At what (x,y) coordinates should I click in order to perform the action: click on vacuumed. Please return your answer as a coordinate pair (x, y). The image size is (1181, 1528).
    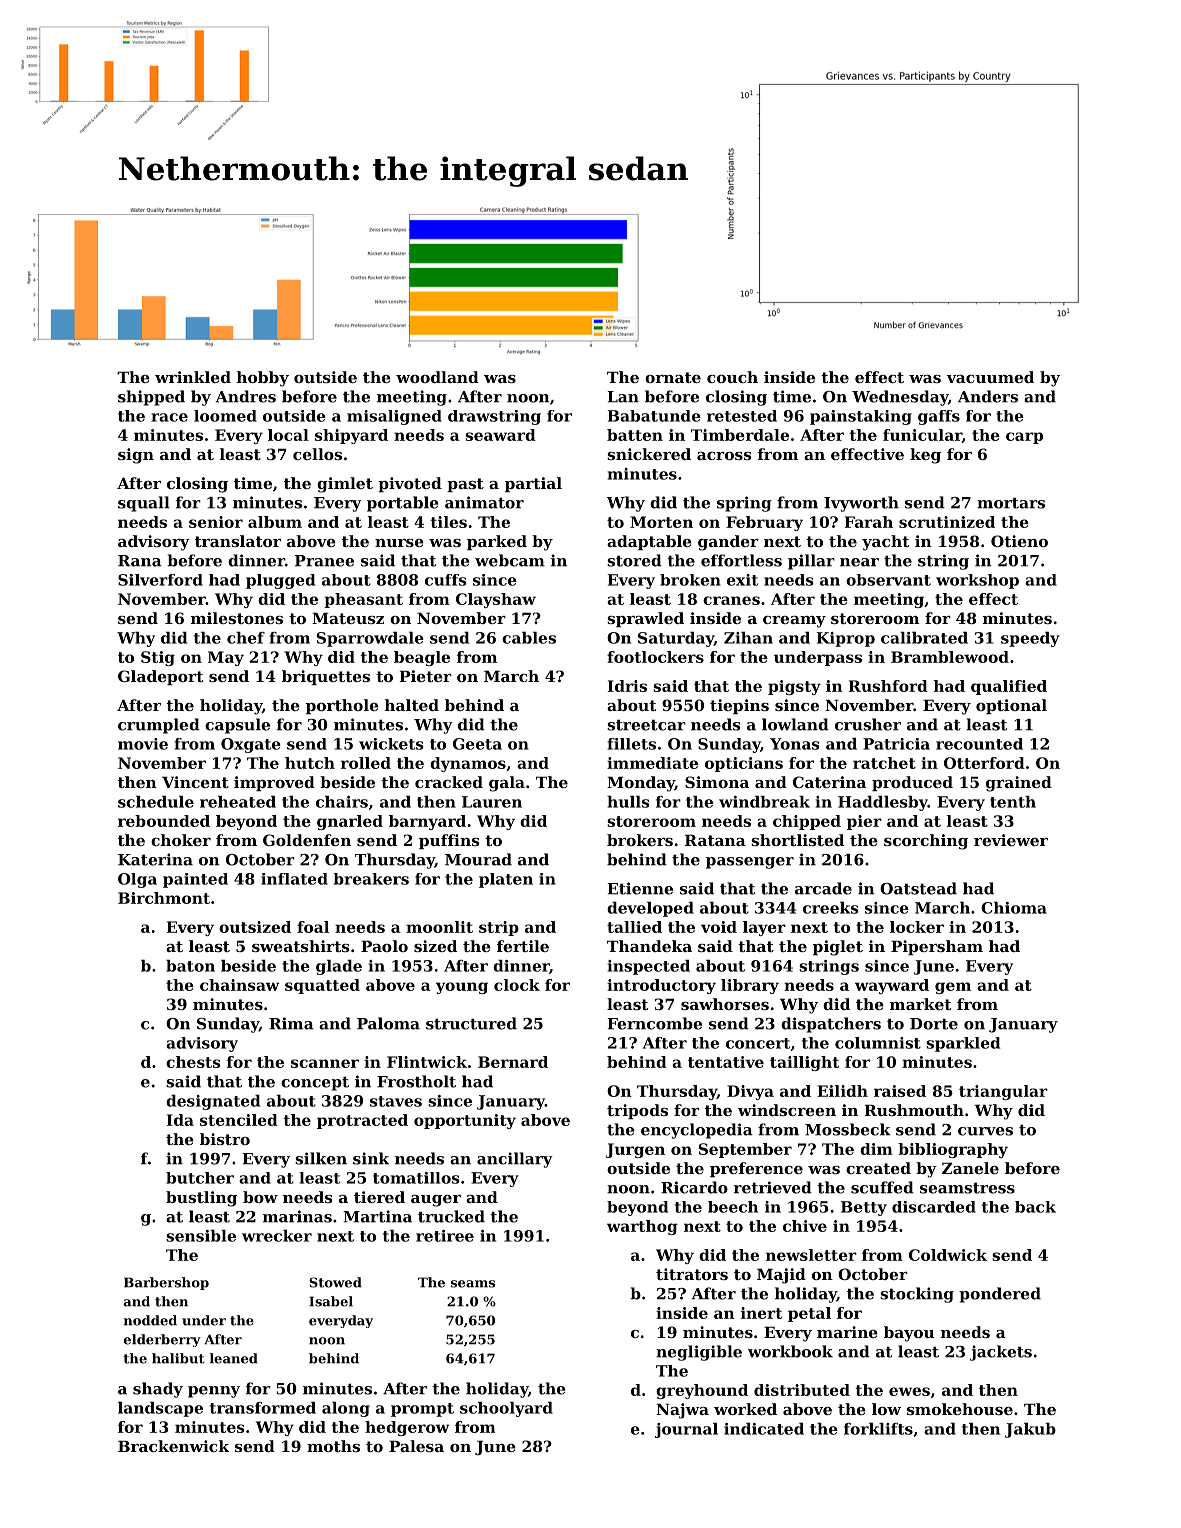
    Looking at the image, I should click on (990, 377).
